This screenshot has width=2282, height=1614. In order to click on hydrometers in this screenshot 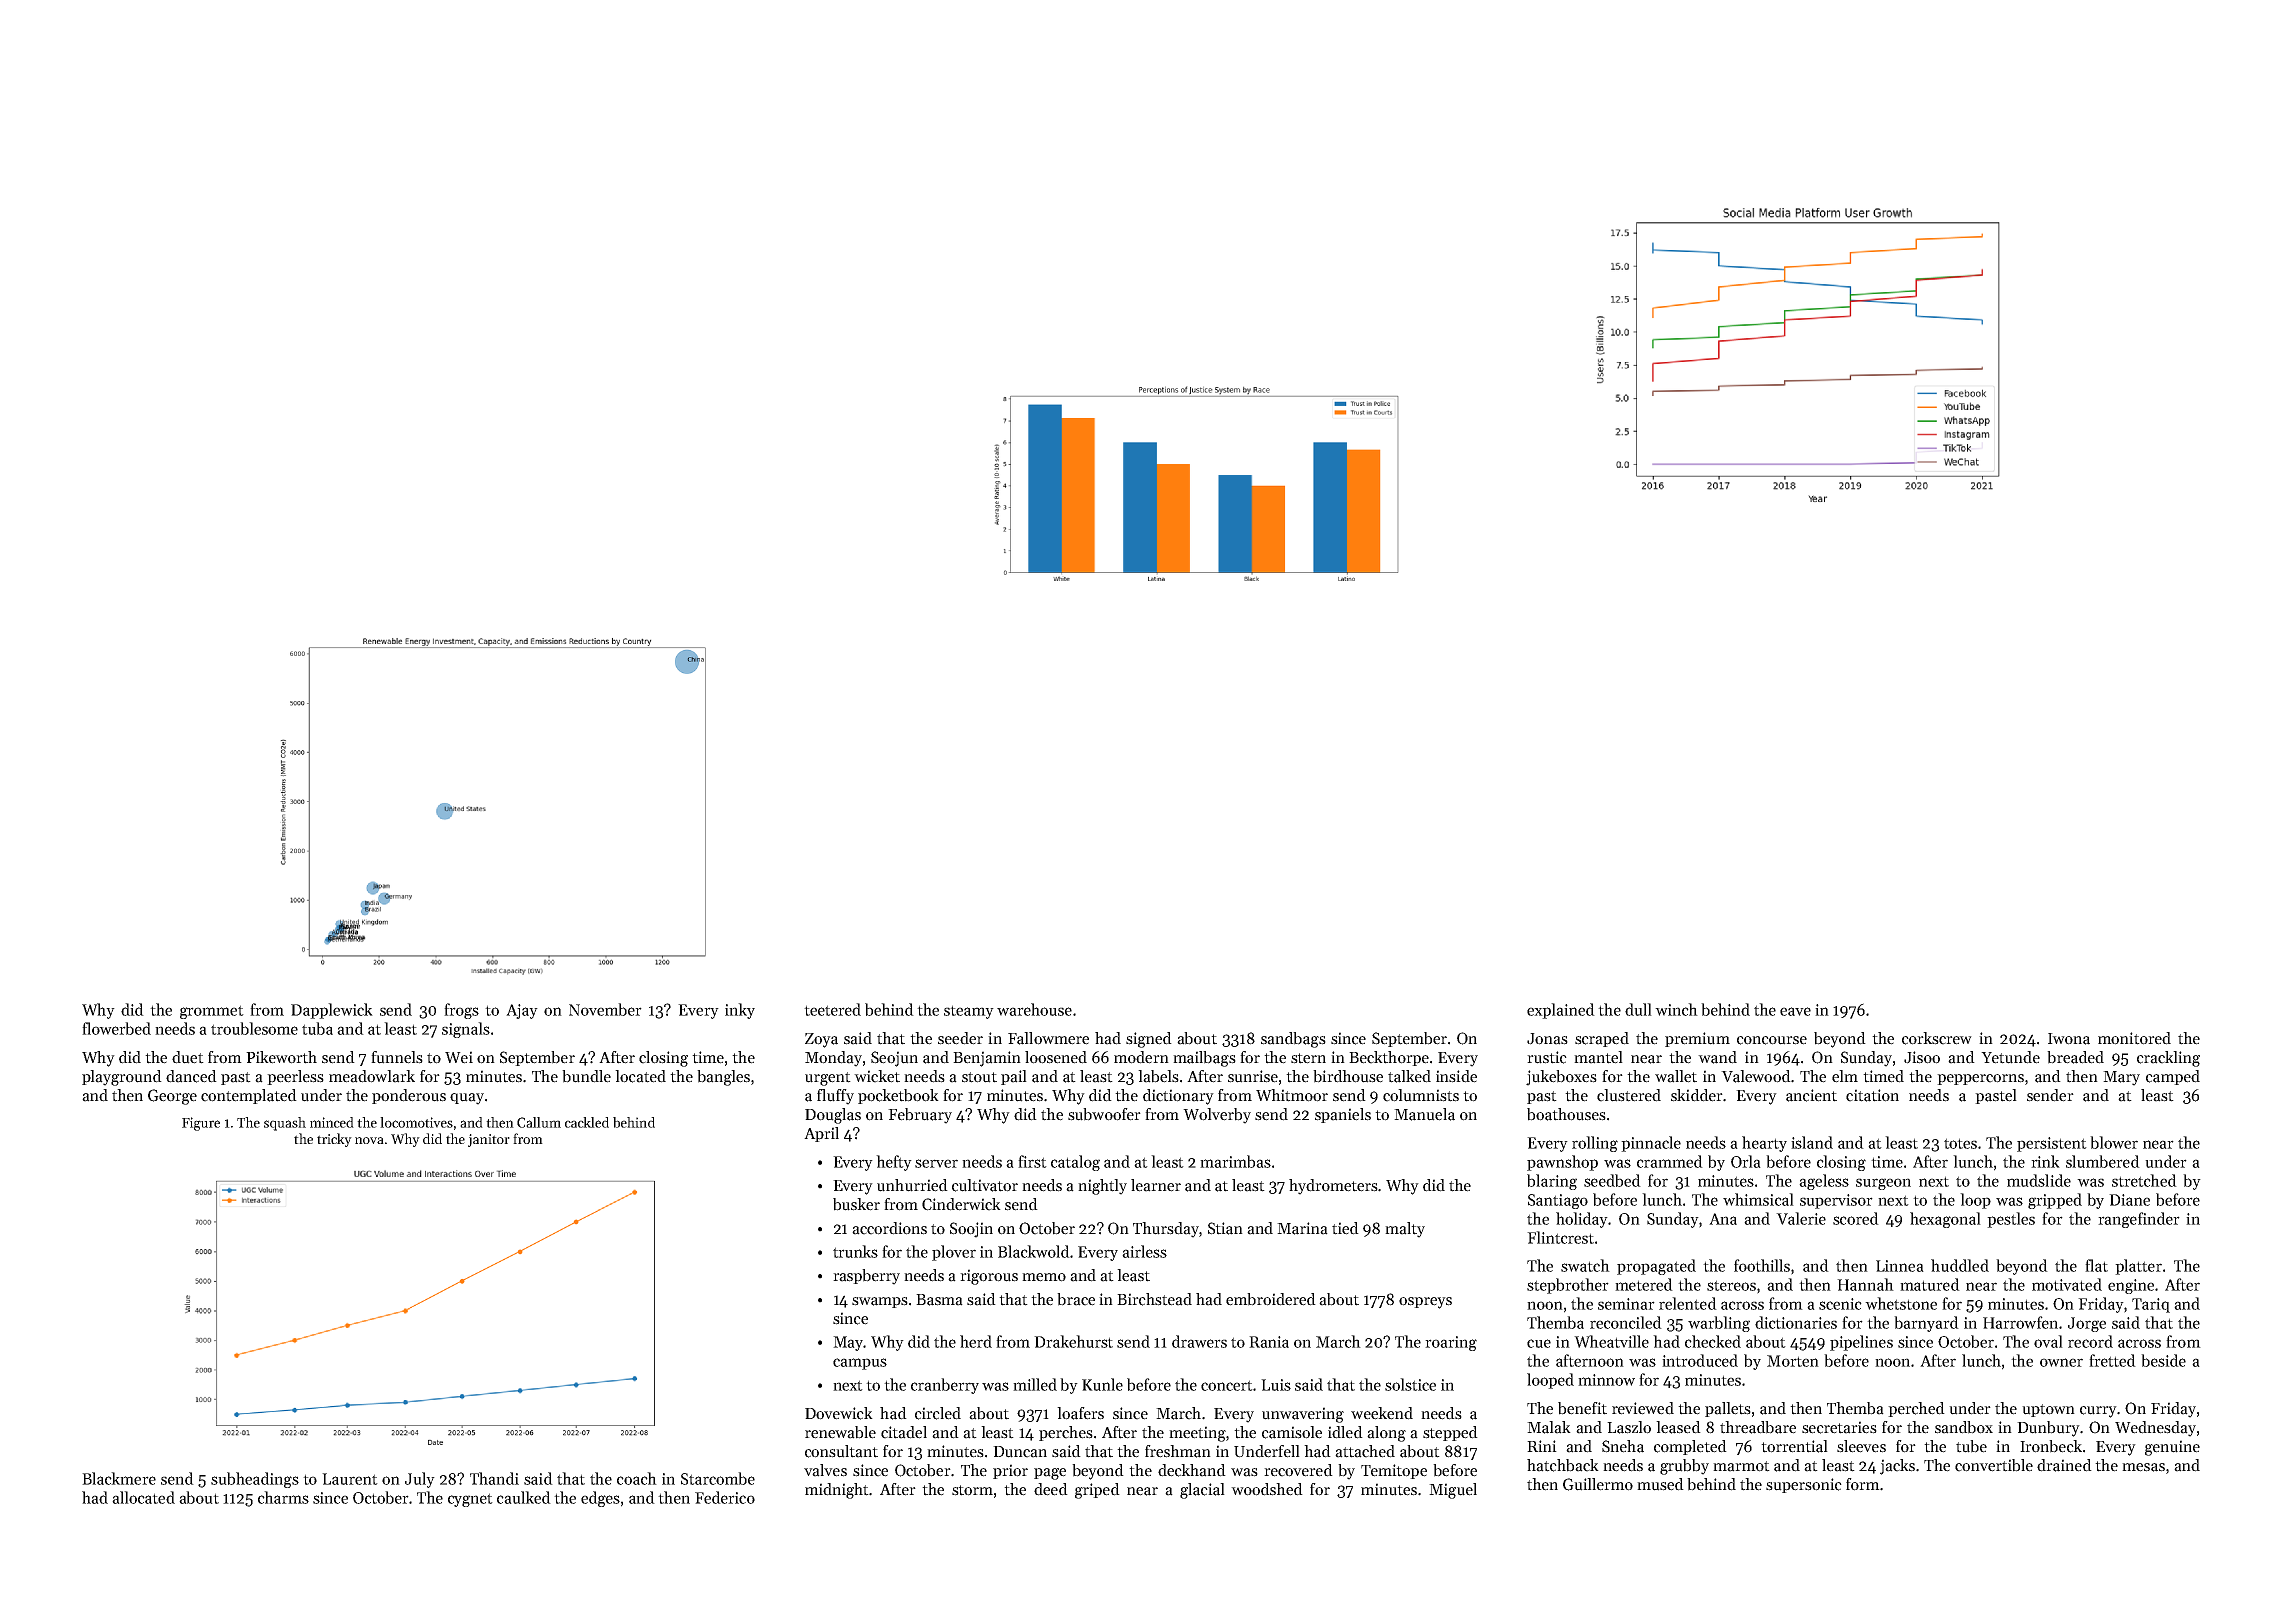, I will do `click(1333, 1187)`.
